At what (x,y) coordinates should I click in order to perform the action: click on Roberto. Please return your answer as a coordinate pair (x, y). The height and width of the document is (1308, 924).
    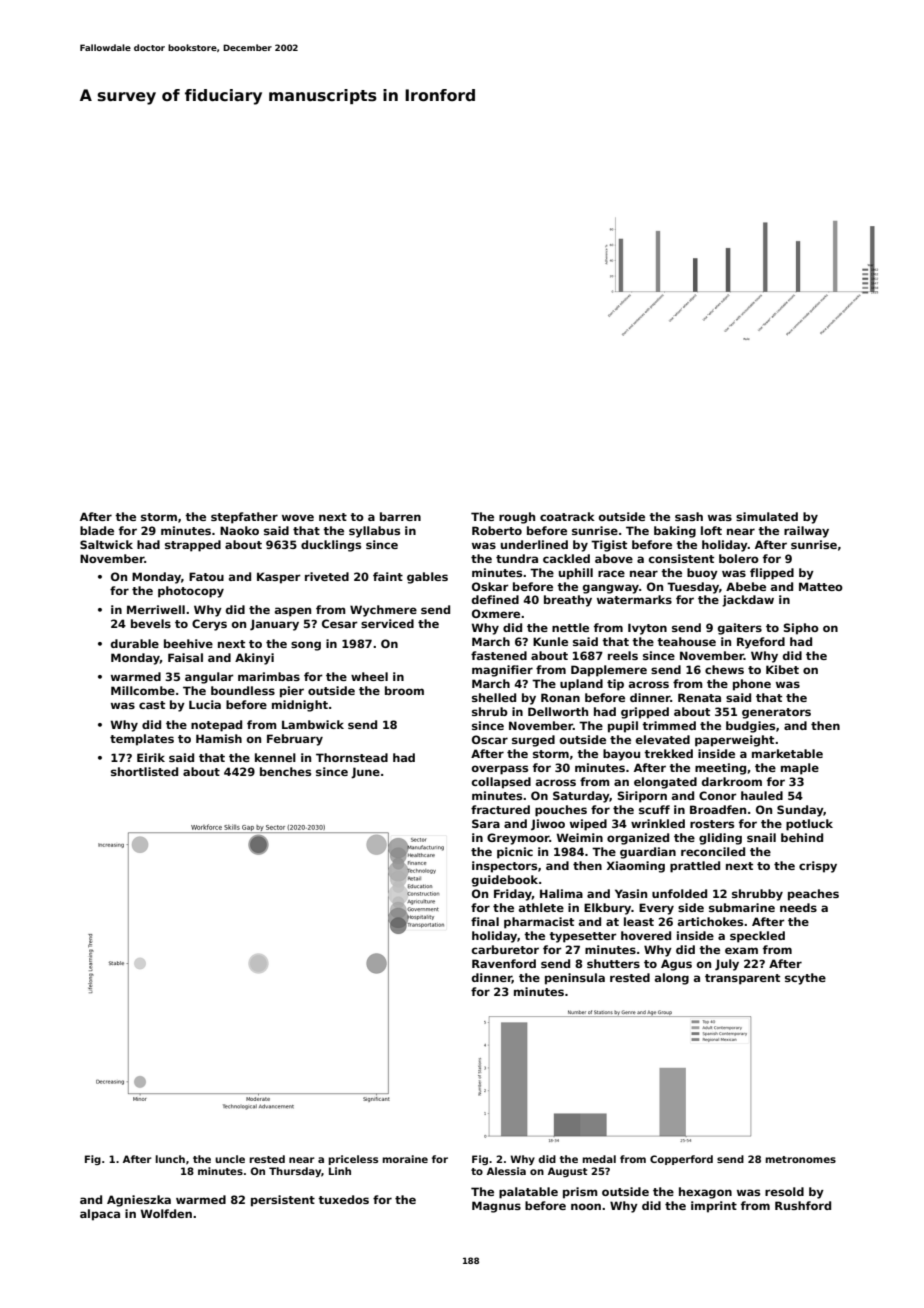
    Looking at the image, I should click on (497, 530).
